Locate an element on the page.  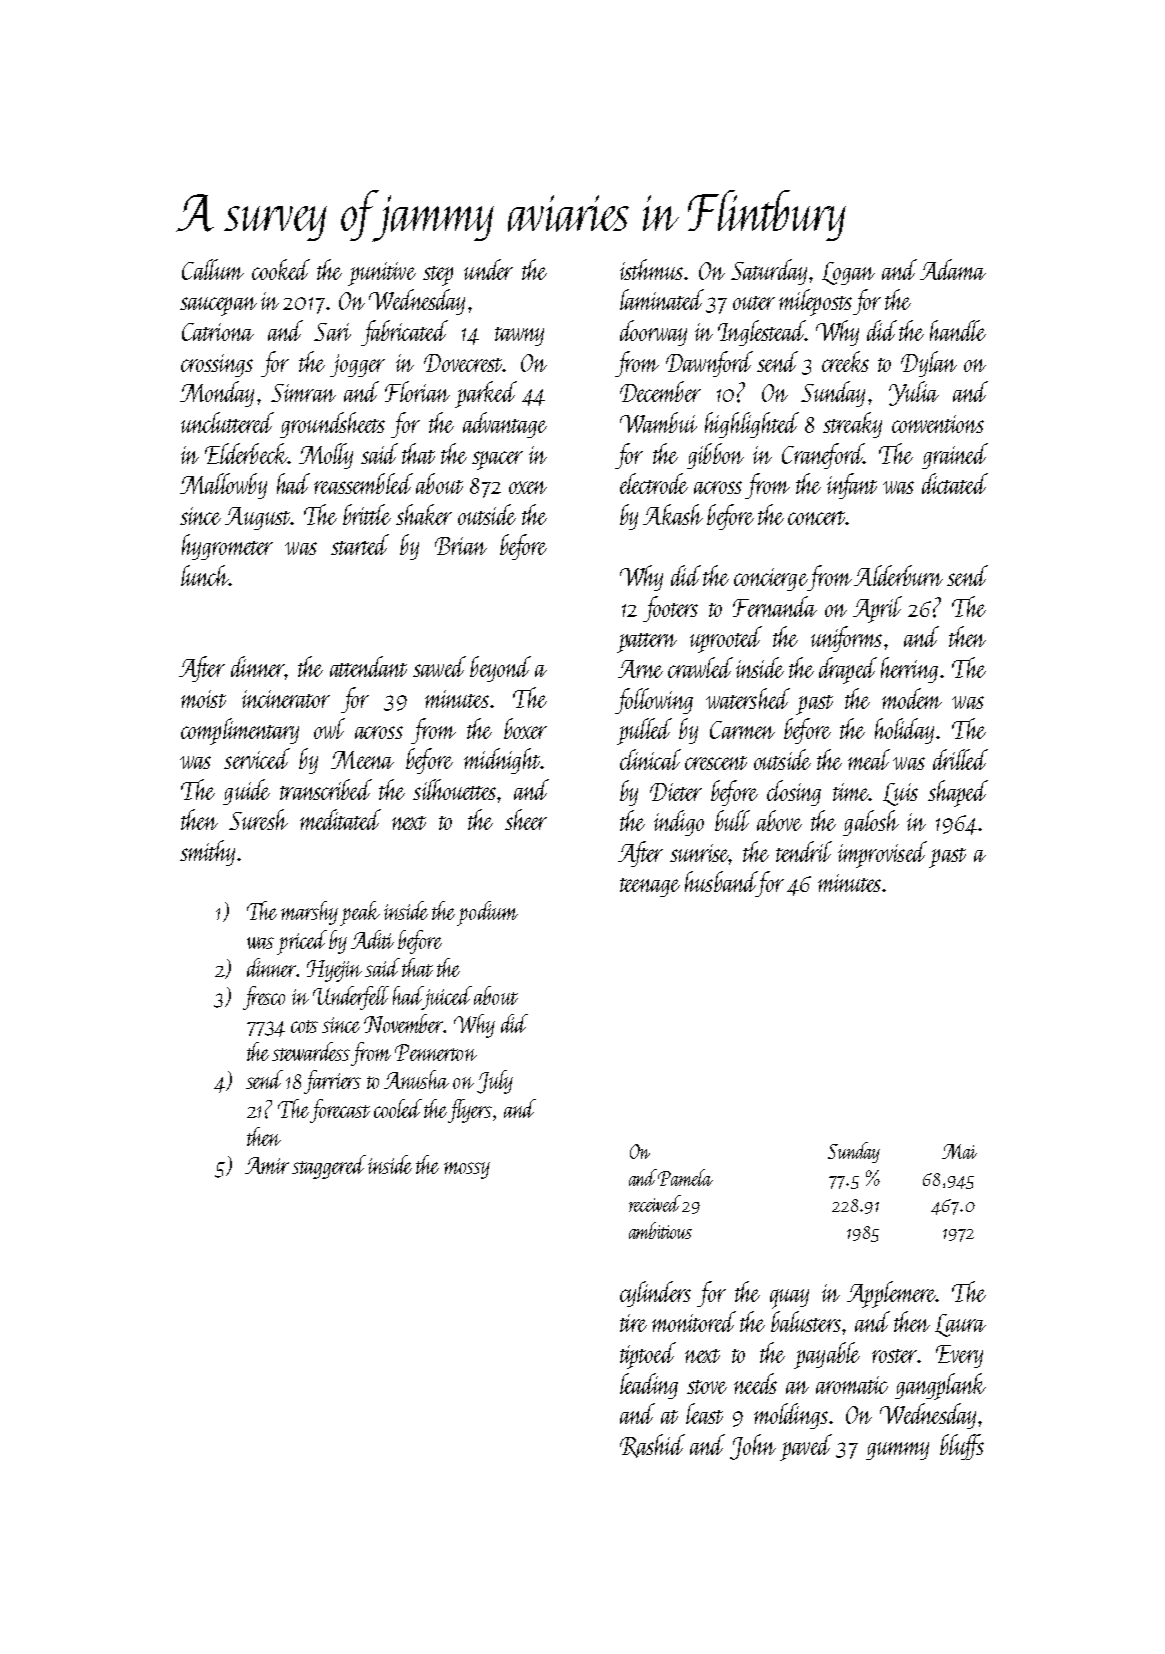
Applemere is located at coordinates (891, 1294).
